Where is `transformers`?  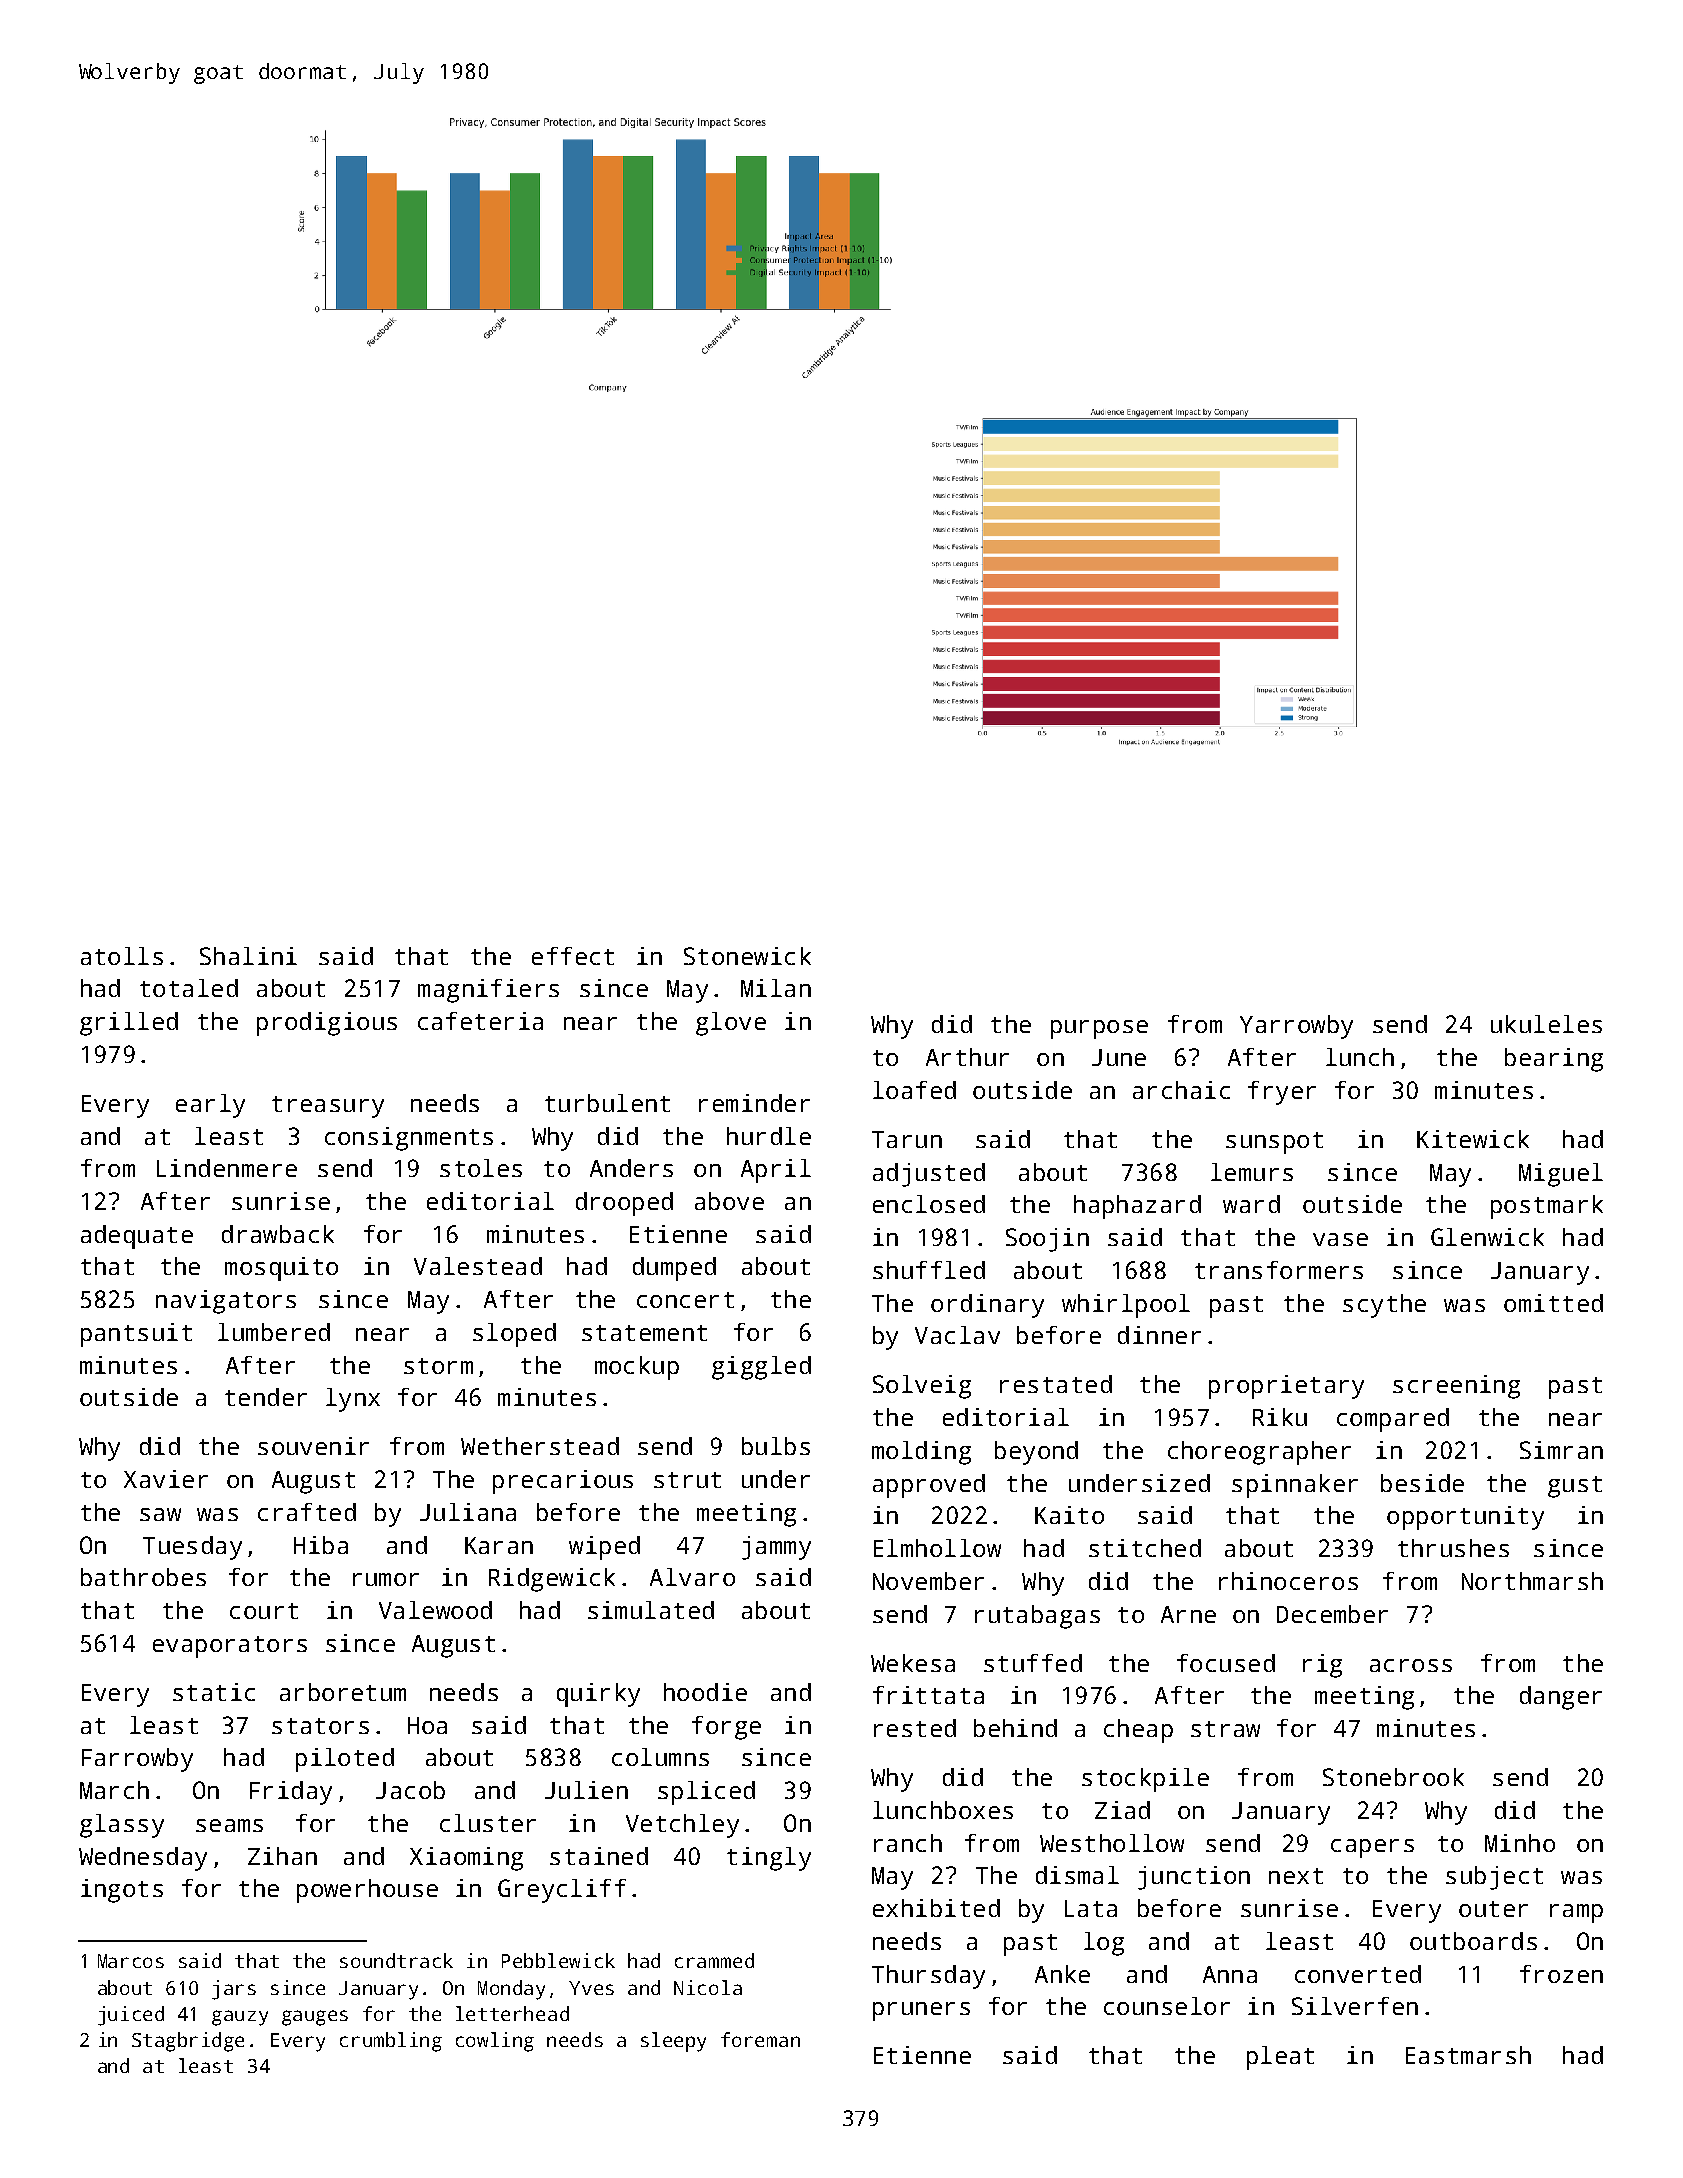 transformers is located at coordinates (1279, 1270).
